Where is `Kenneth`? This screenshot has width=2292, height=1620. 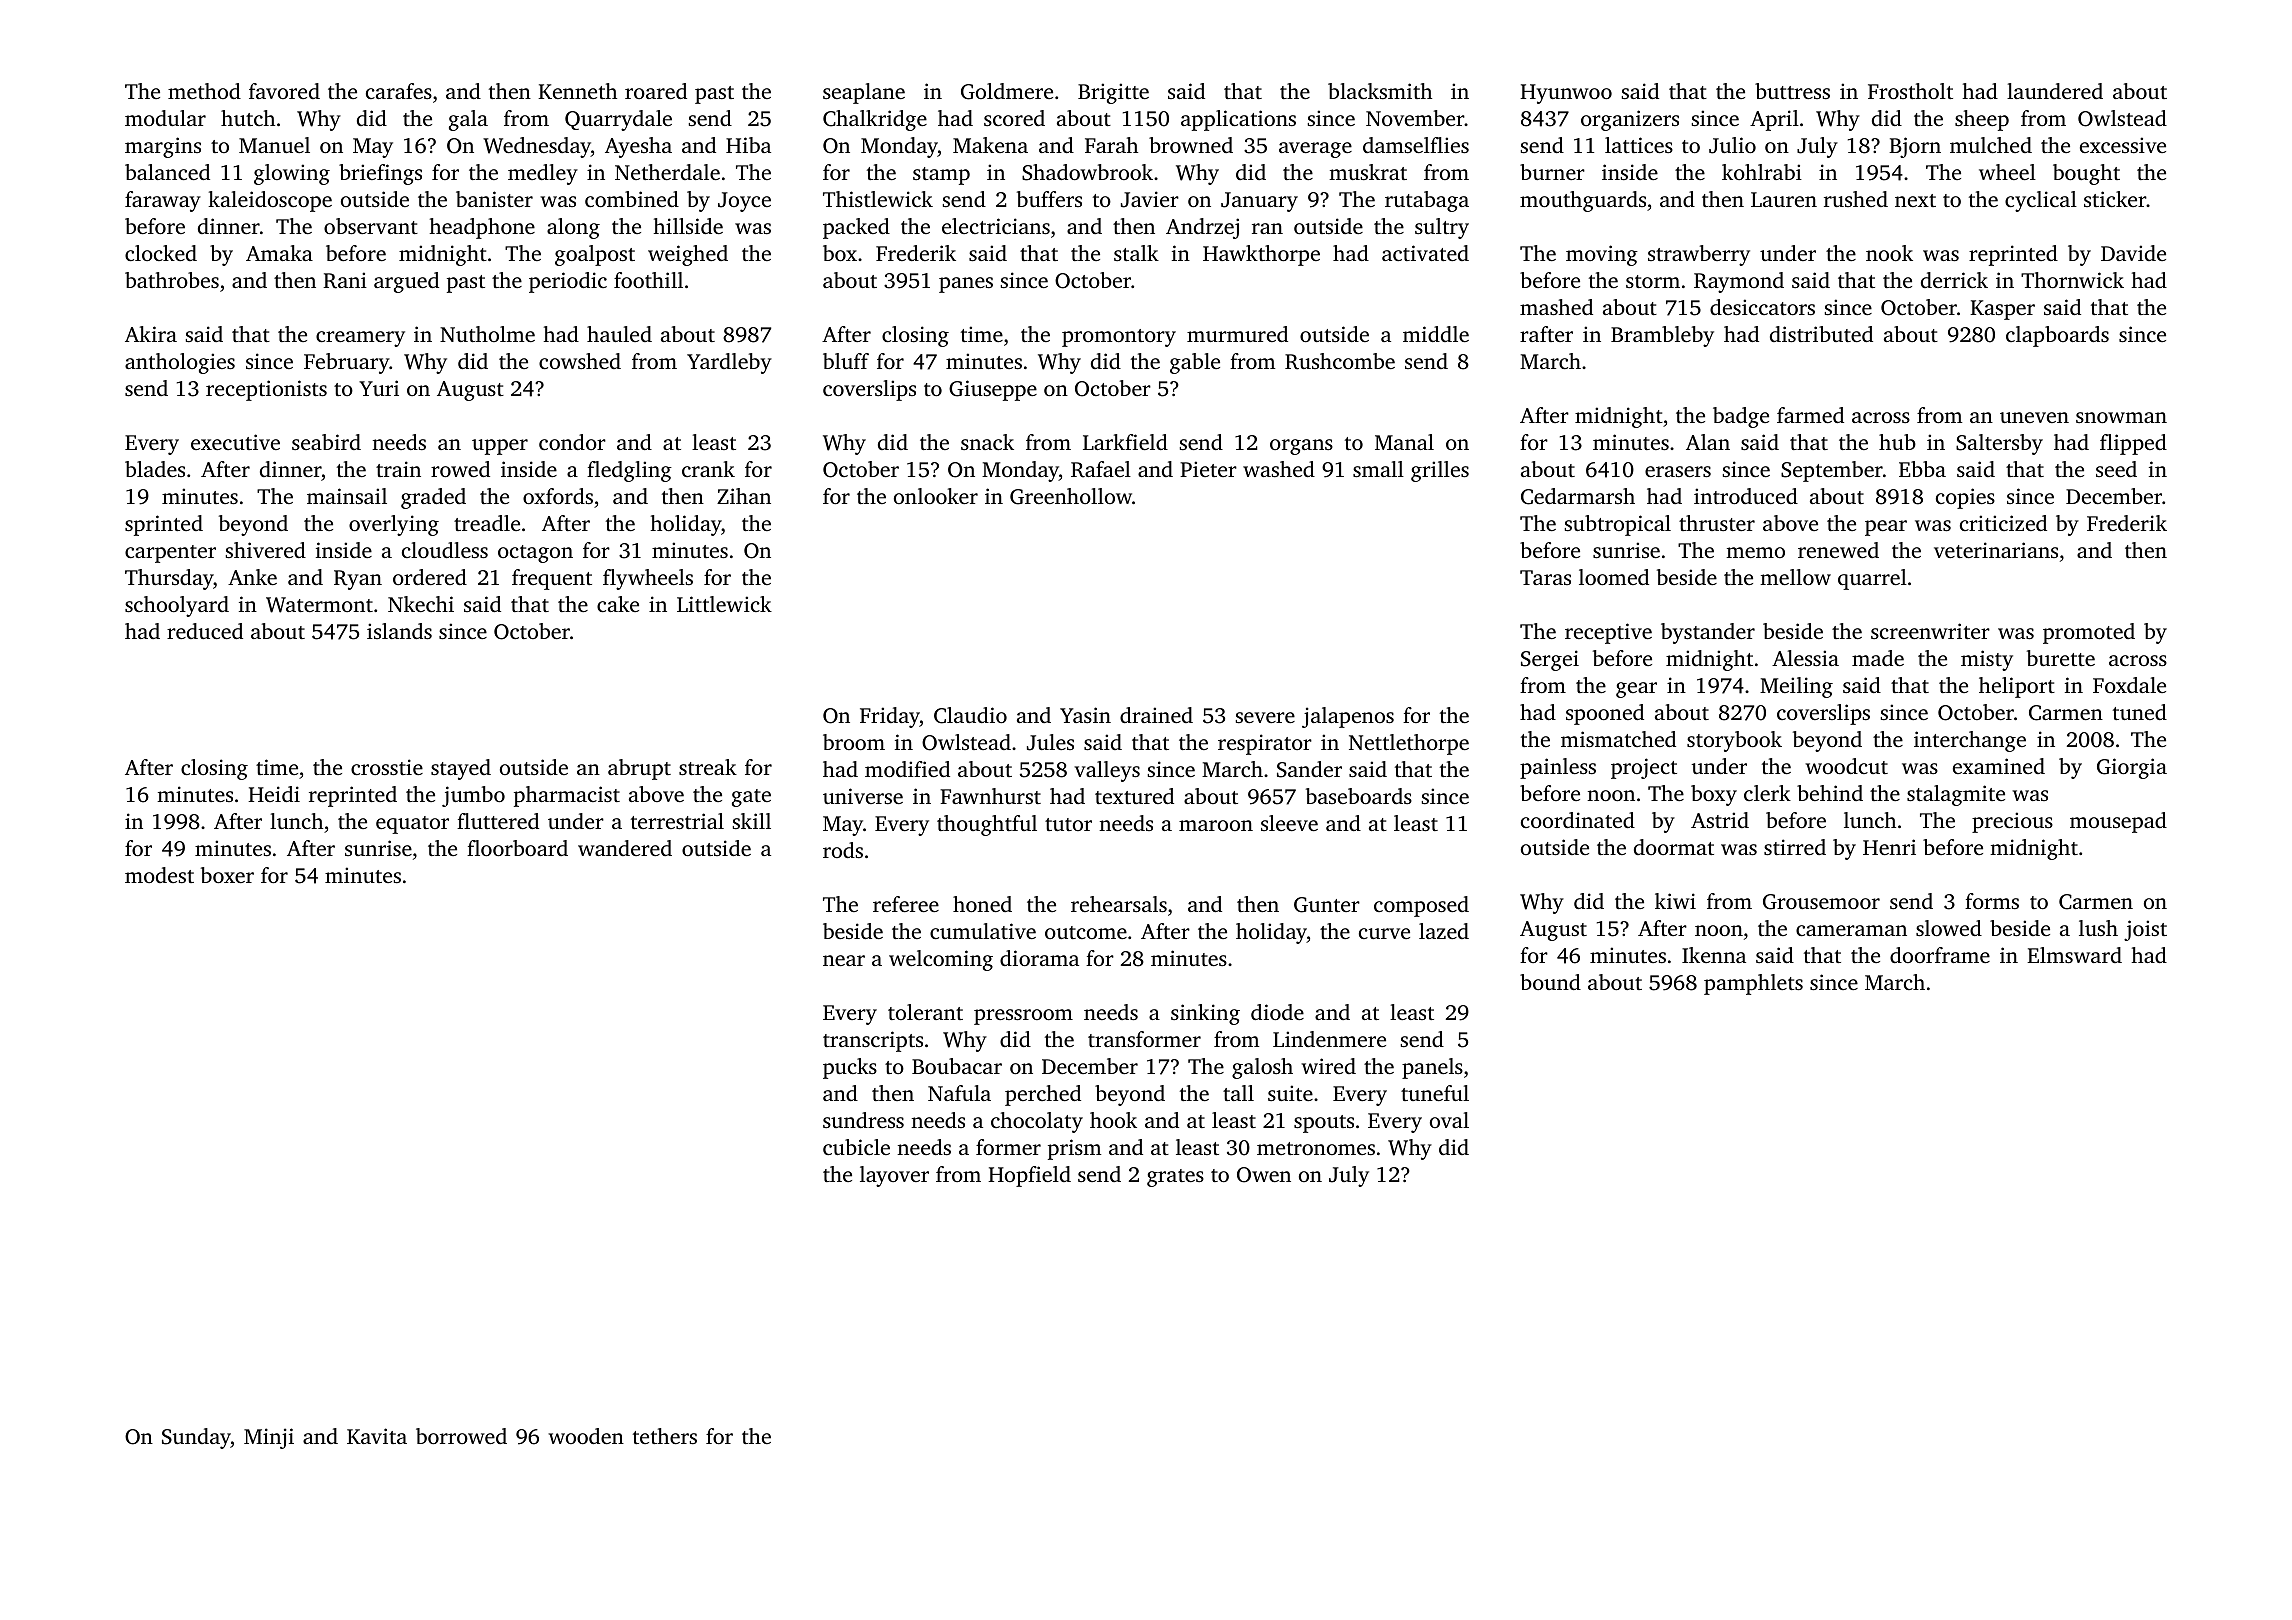 Kenneth is located at coordinates (577, 91).
